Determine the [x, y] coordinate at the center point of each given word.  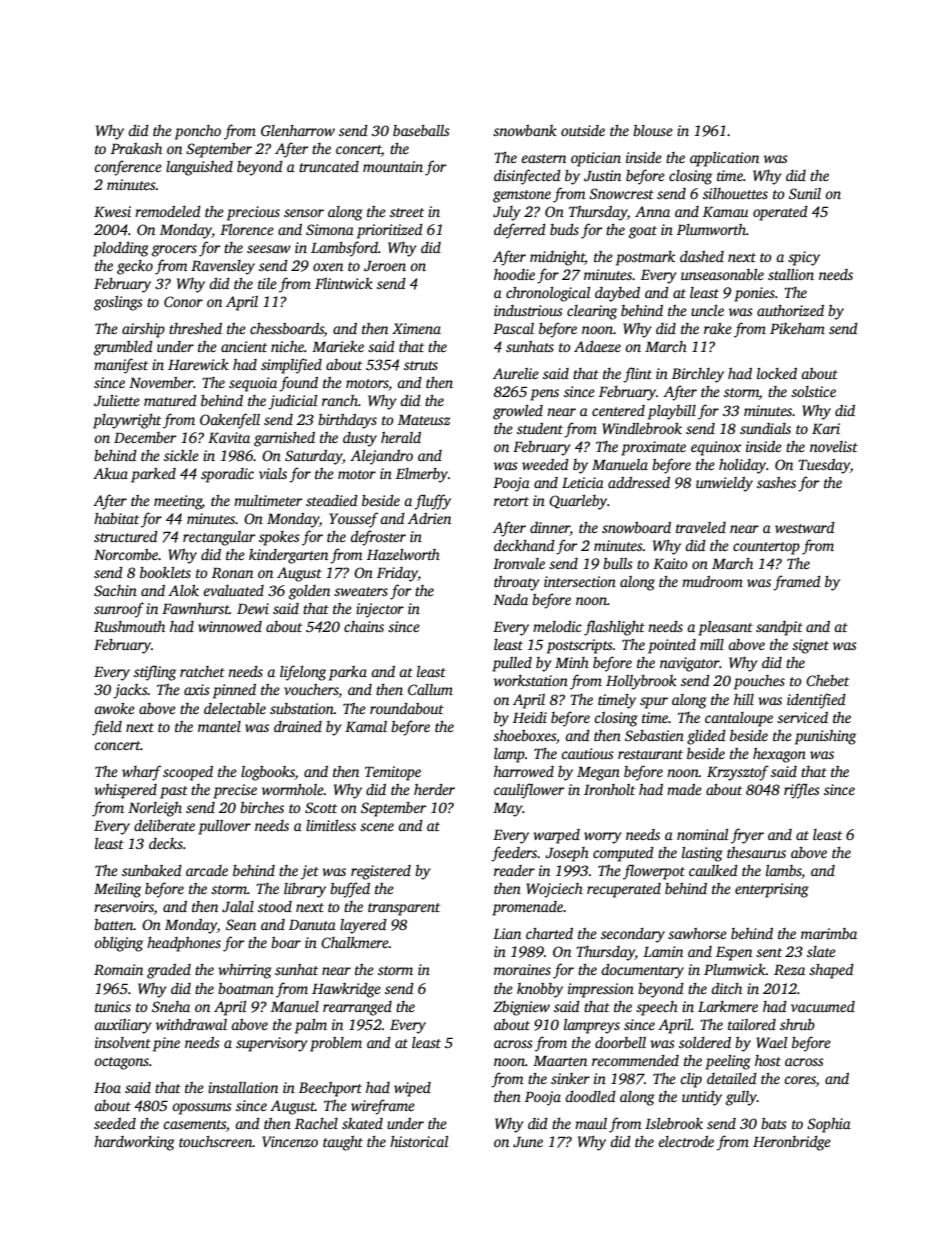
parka [348, 673]
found [298, 384]
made [684, 789]
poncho [198, 132]
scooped [188, 773]
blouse [653, 130]
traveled [701, 527]
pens [544, 395]
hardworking [134, 1143]
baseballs [421, 130]
